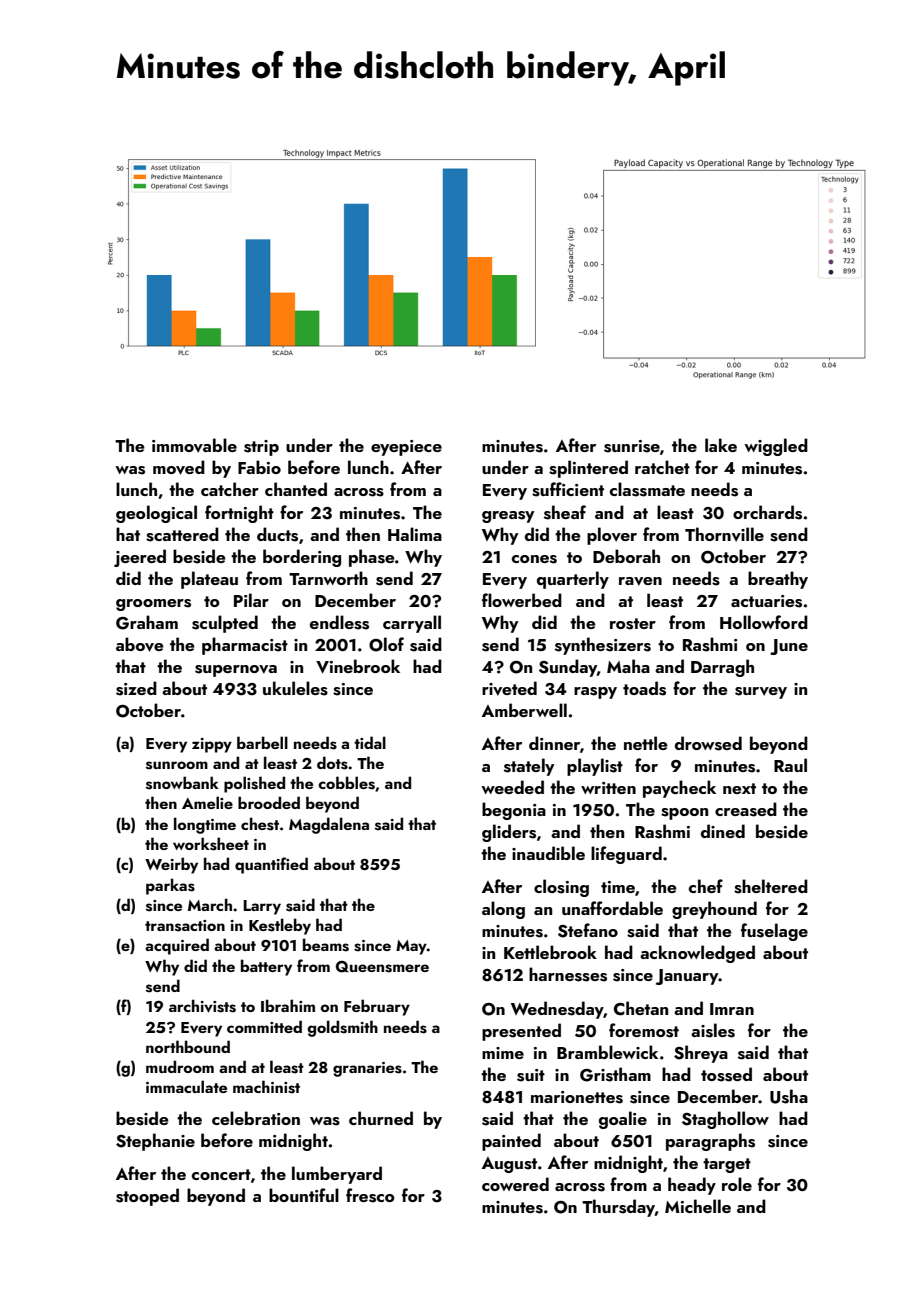 The height and width of the image is (1308, 924). What do you see at coordinates (372, 558) in the image?
I see `phase` at bounding box center [372, 558].
